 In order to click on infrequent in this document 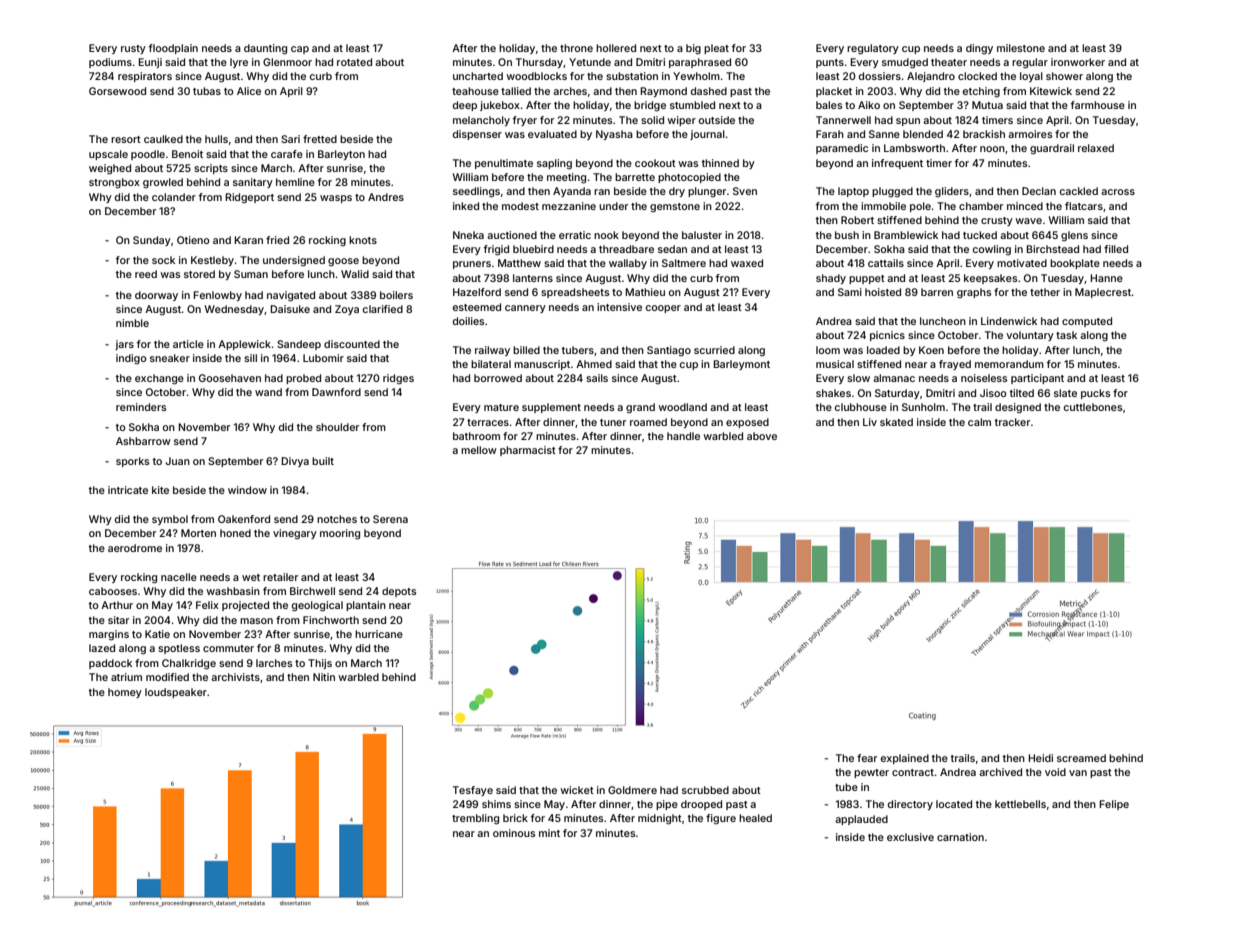, I will do `click(897, 164)`.
